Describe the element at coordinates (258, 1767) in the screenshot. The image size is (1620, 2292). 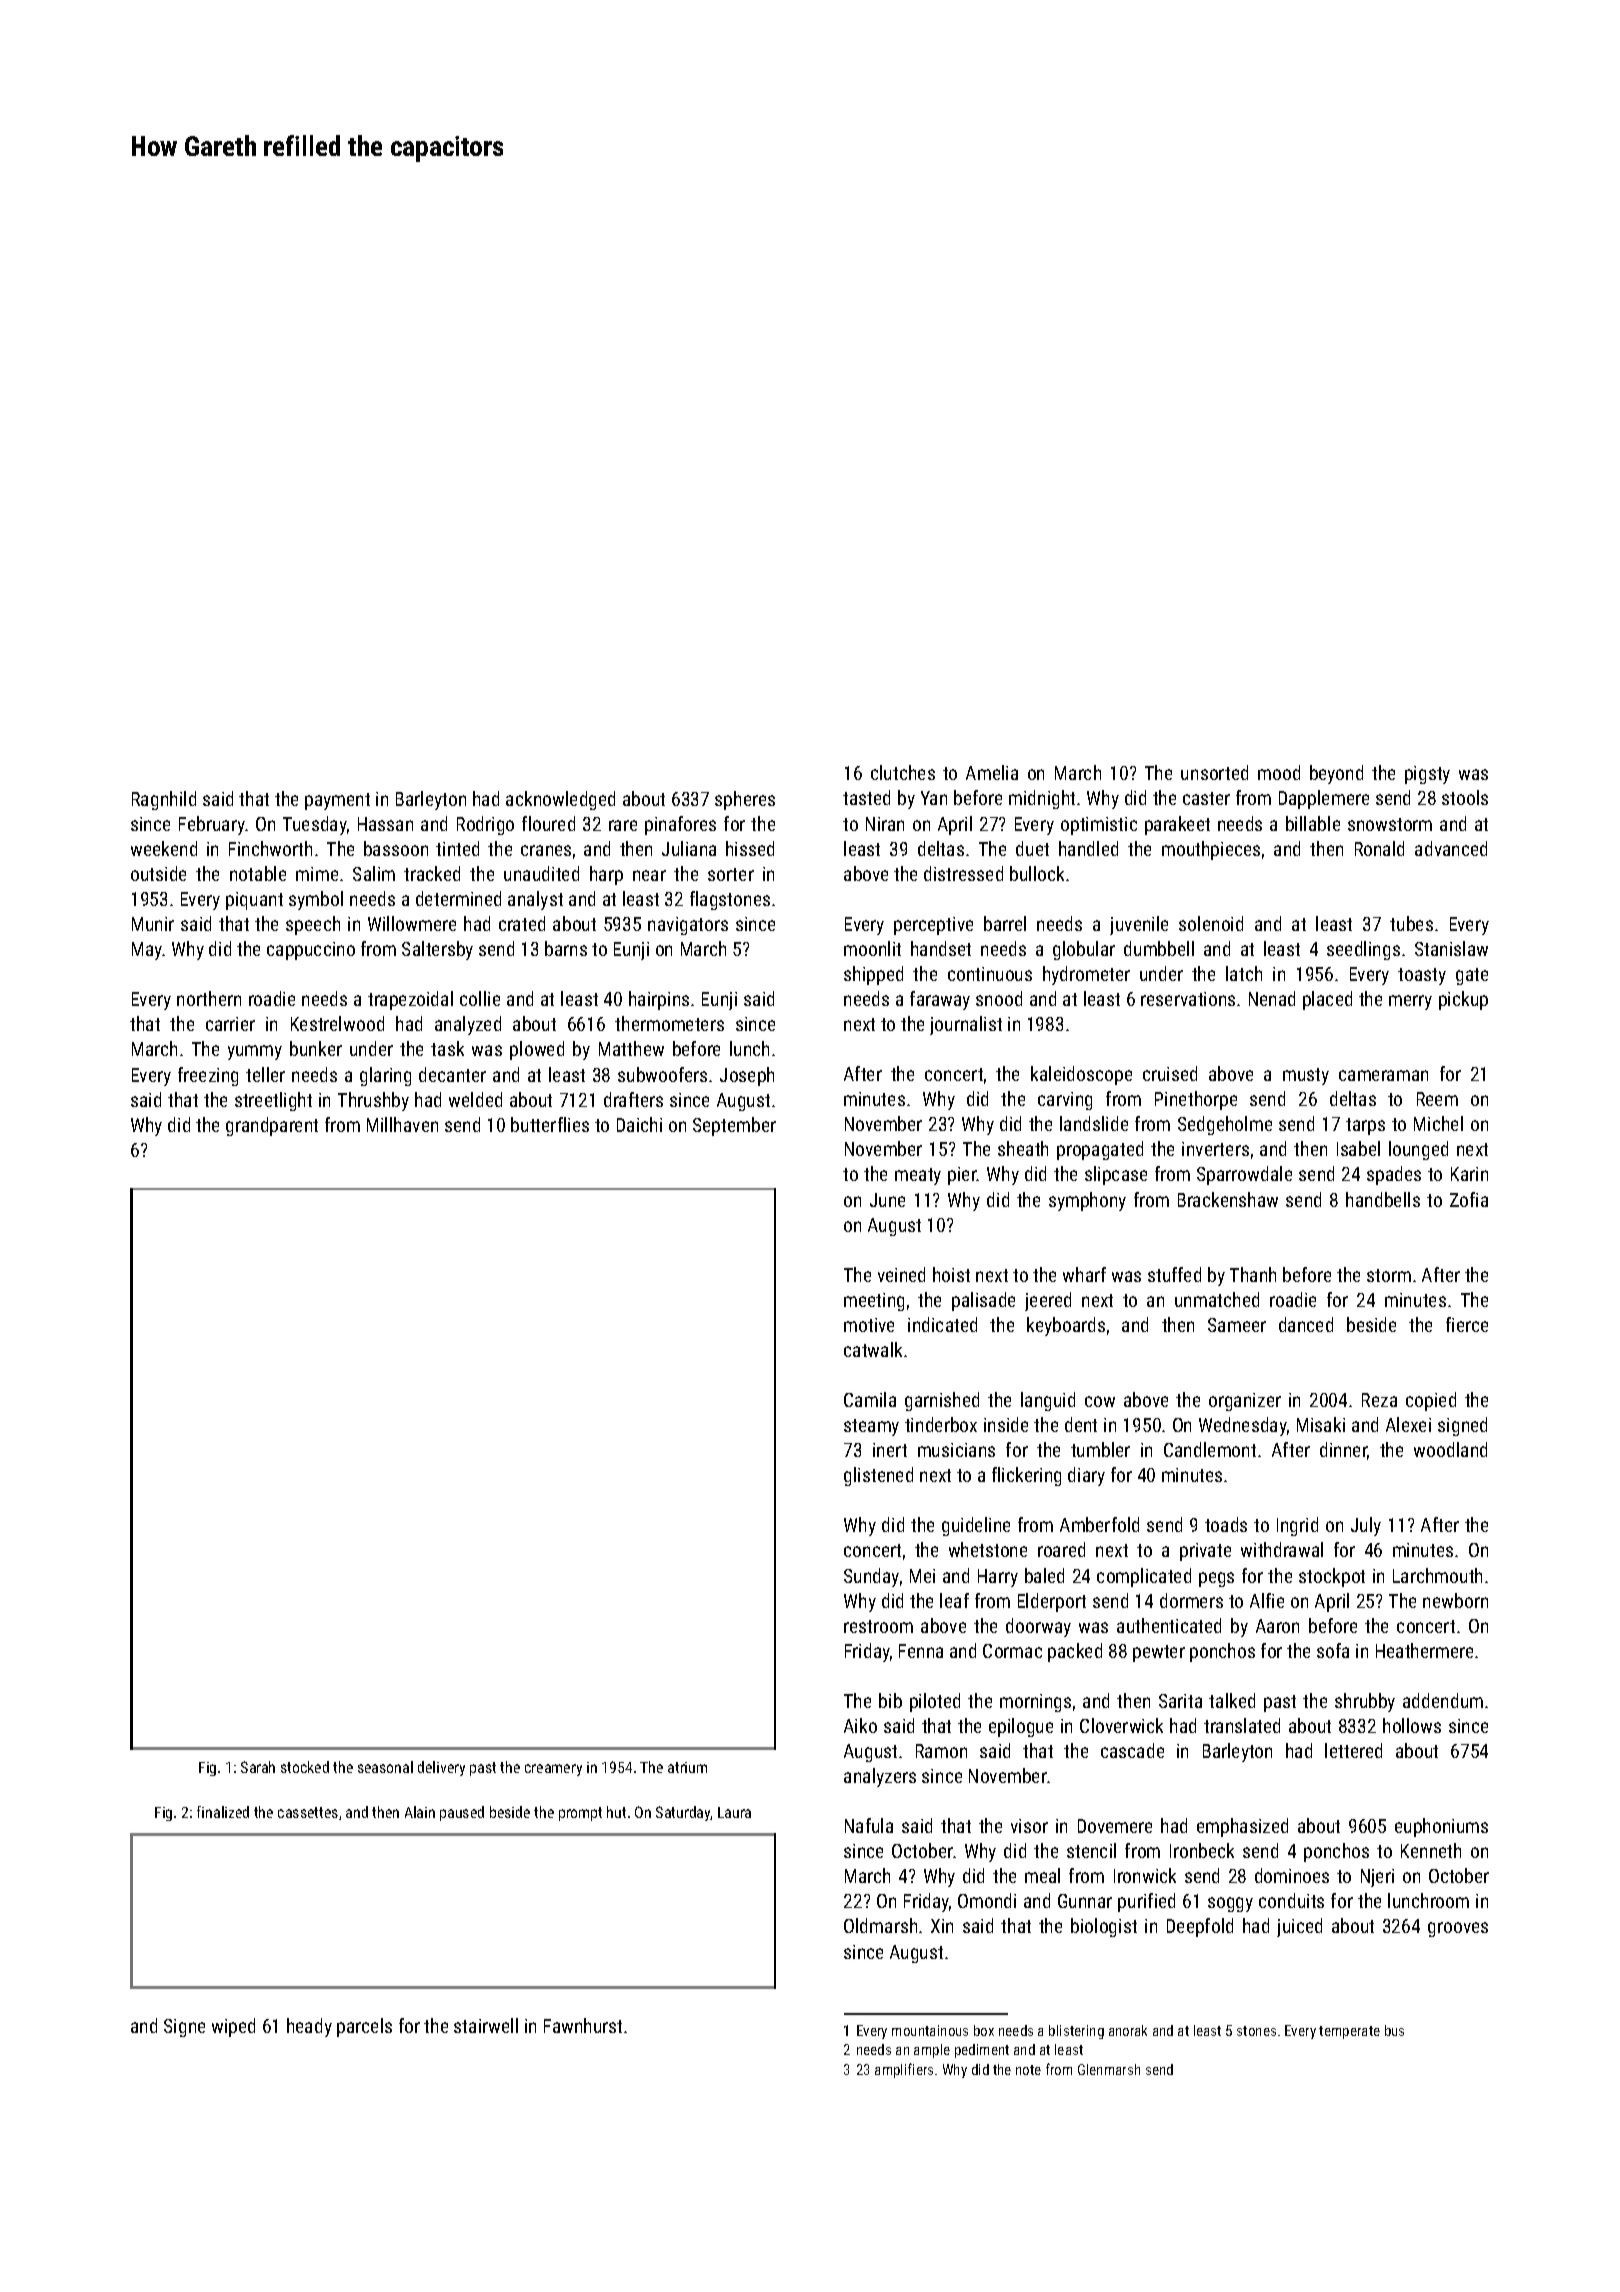
I see `Sarah` at that location.
